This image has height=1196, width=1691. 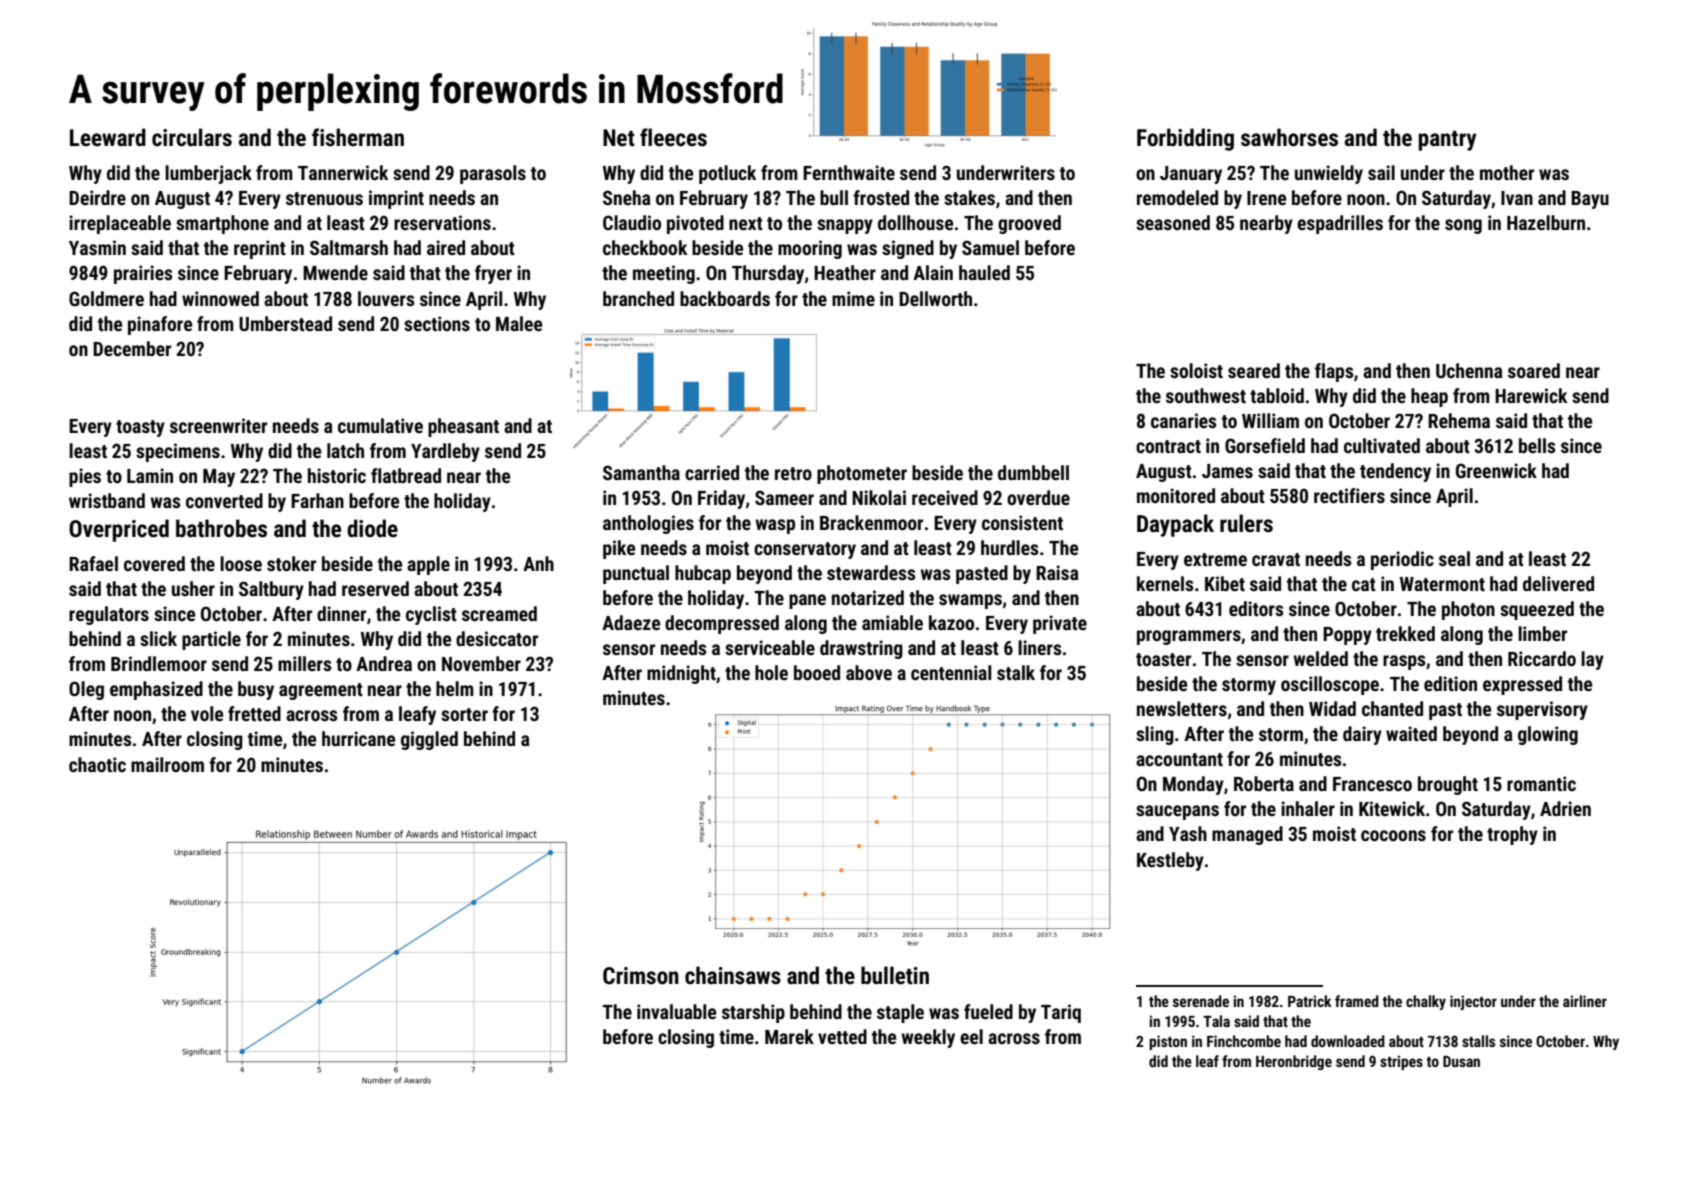 What do you see at coordinates (497, 638) in the image?
I see `desiccator` at bounding box center [497, 638].
